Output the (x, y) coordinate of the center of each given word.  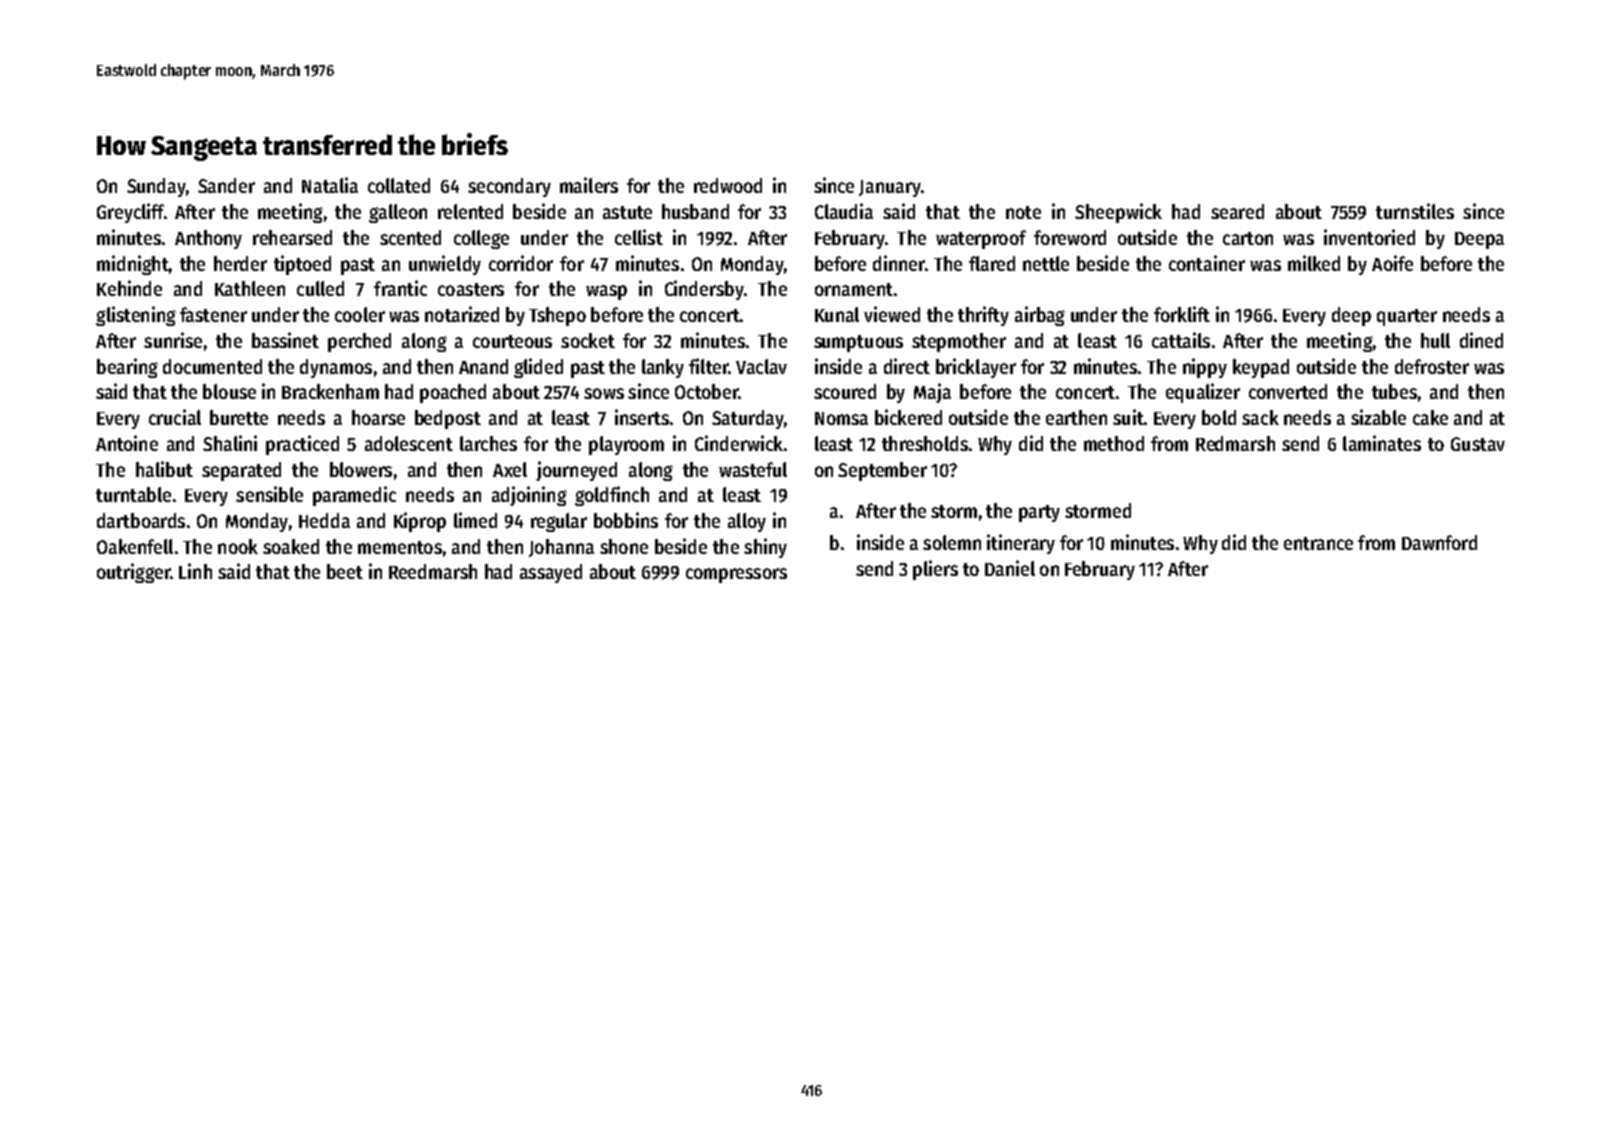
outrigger (133, 573)
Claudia (844, 211)
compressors (736, 575)
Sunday (156, 187)
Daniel (1010, 568)
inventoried (1369, 237)
